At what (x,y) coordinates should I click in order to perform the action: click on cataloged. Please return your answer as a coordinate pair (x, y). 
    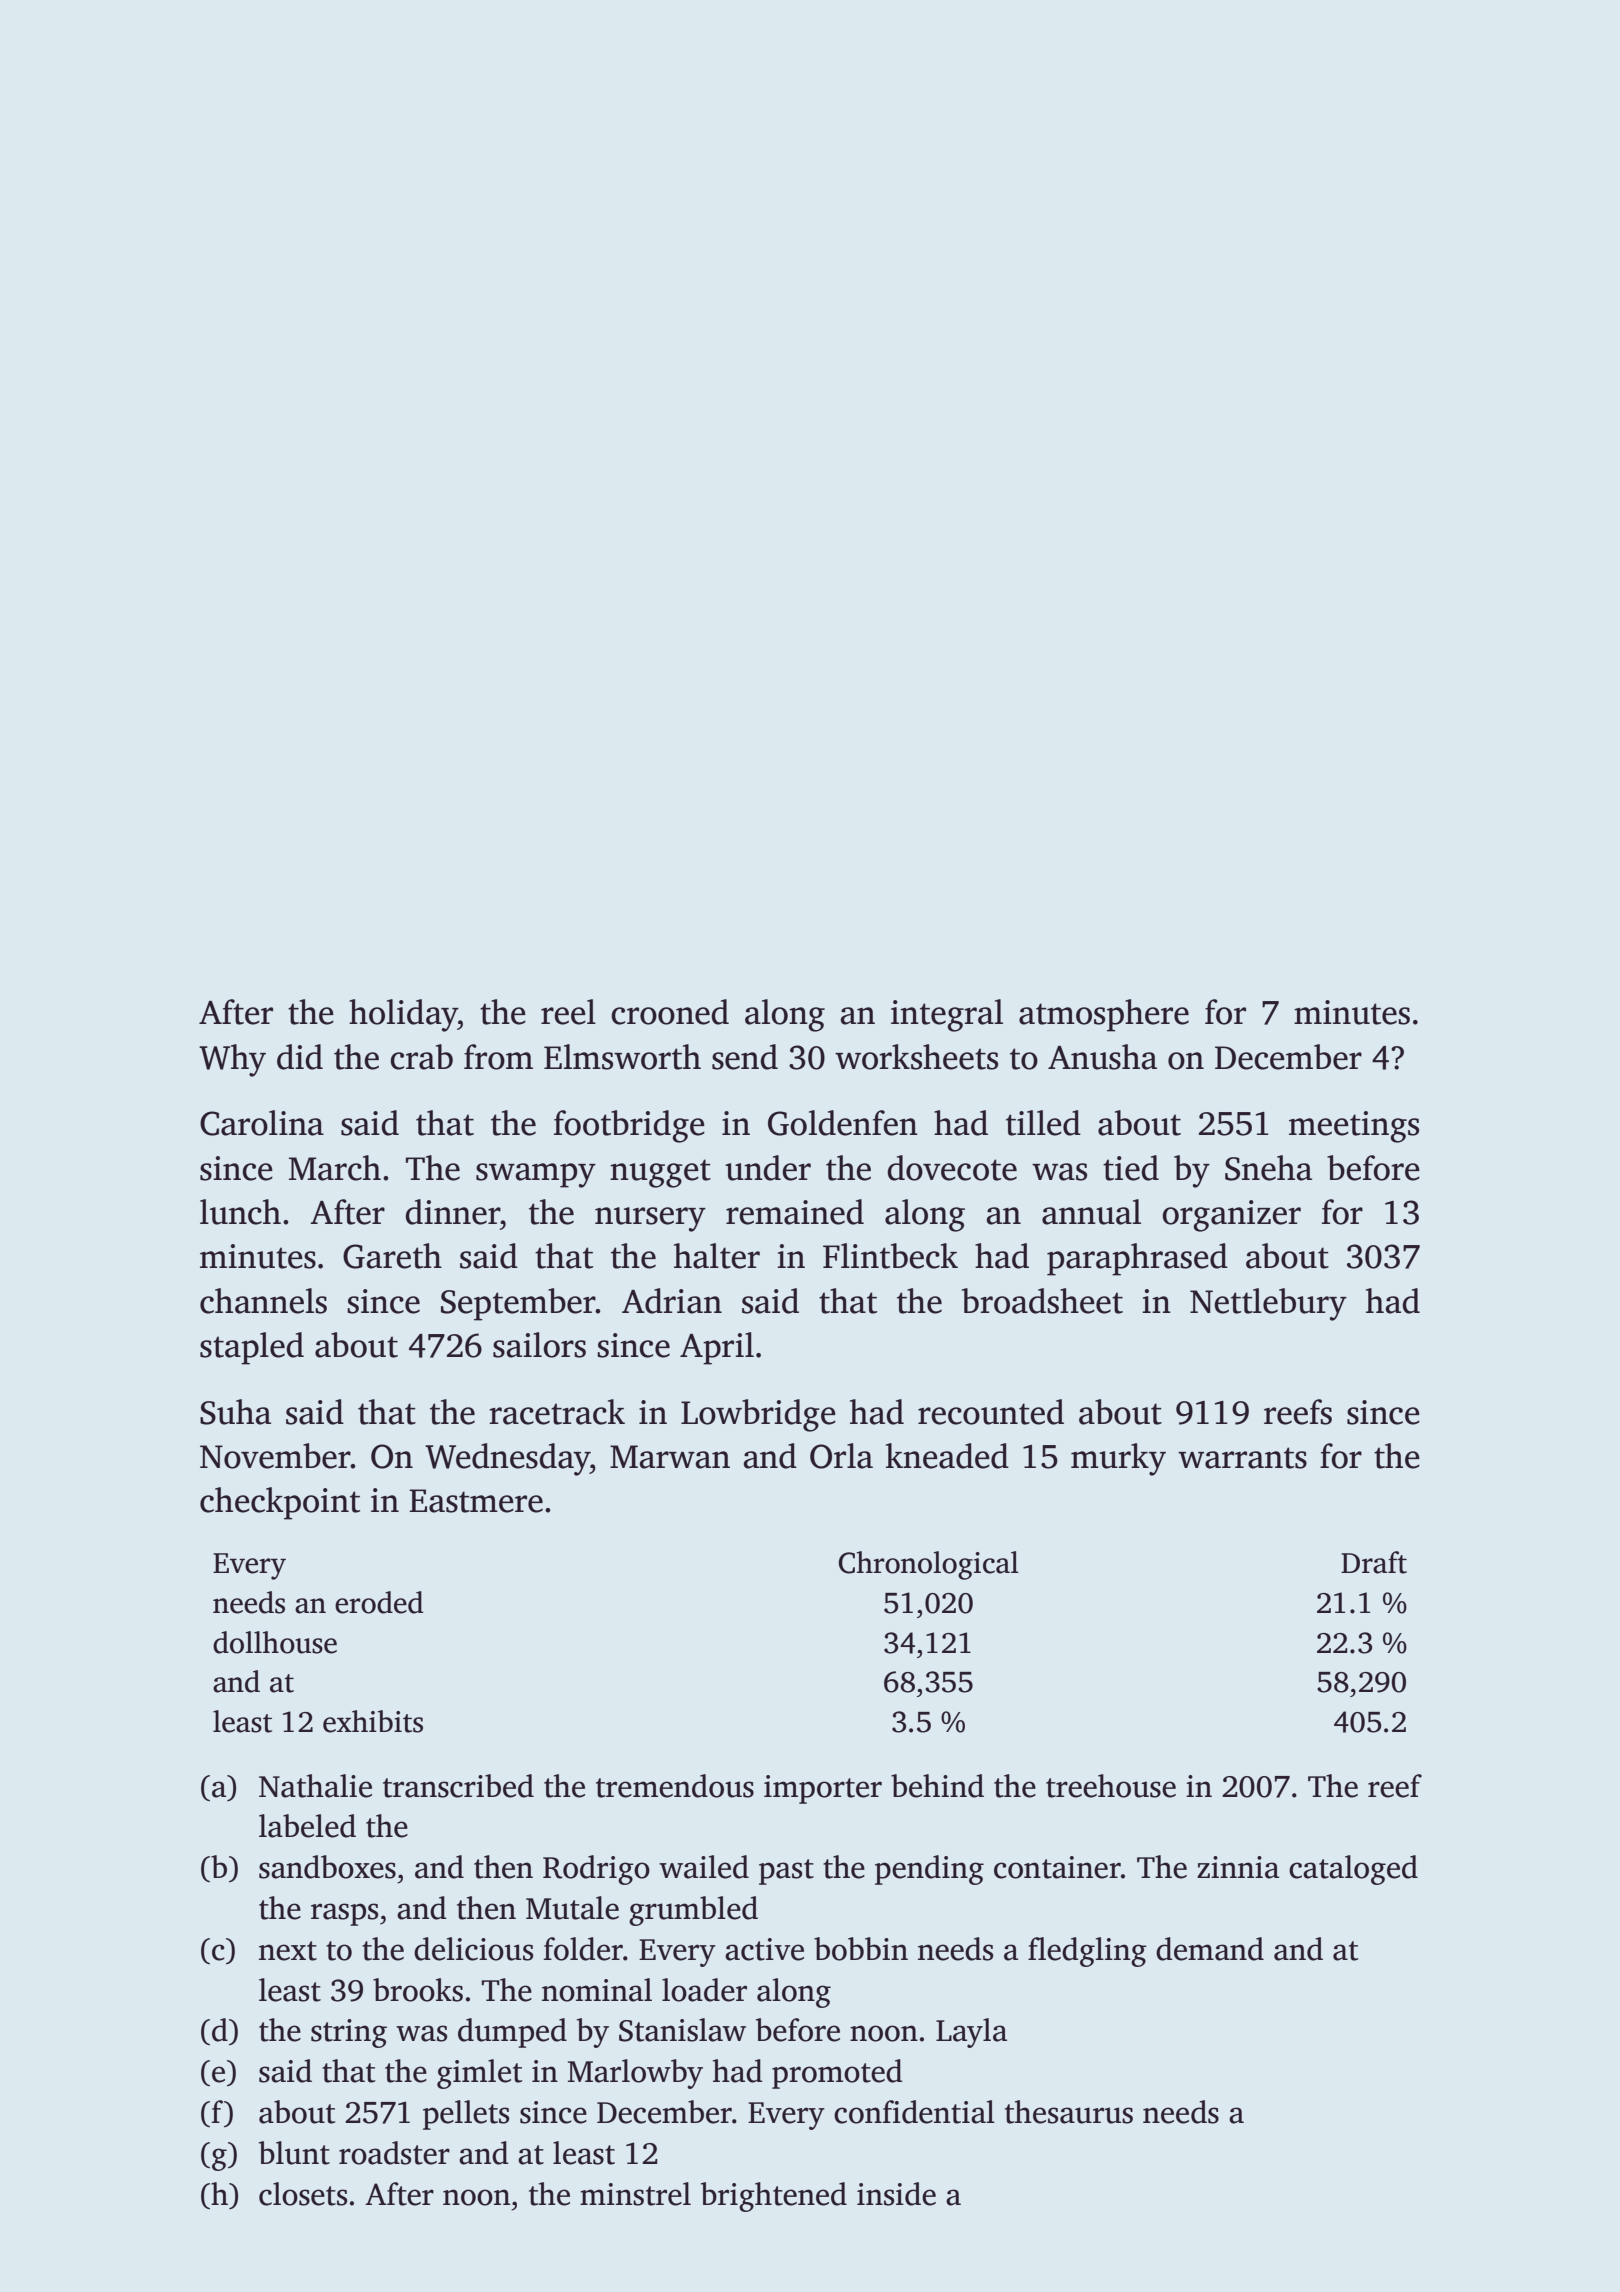
    Looking at the image, I should click on (1353, 1870).
